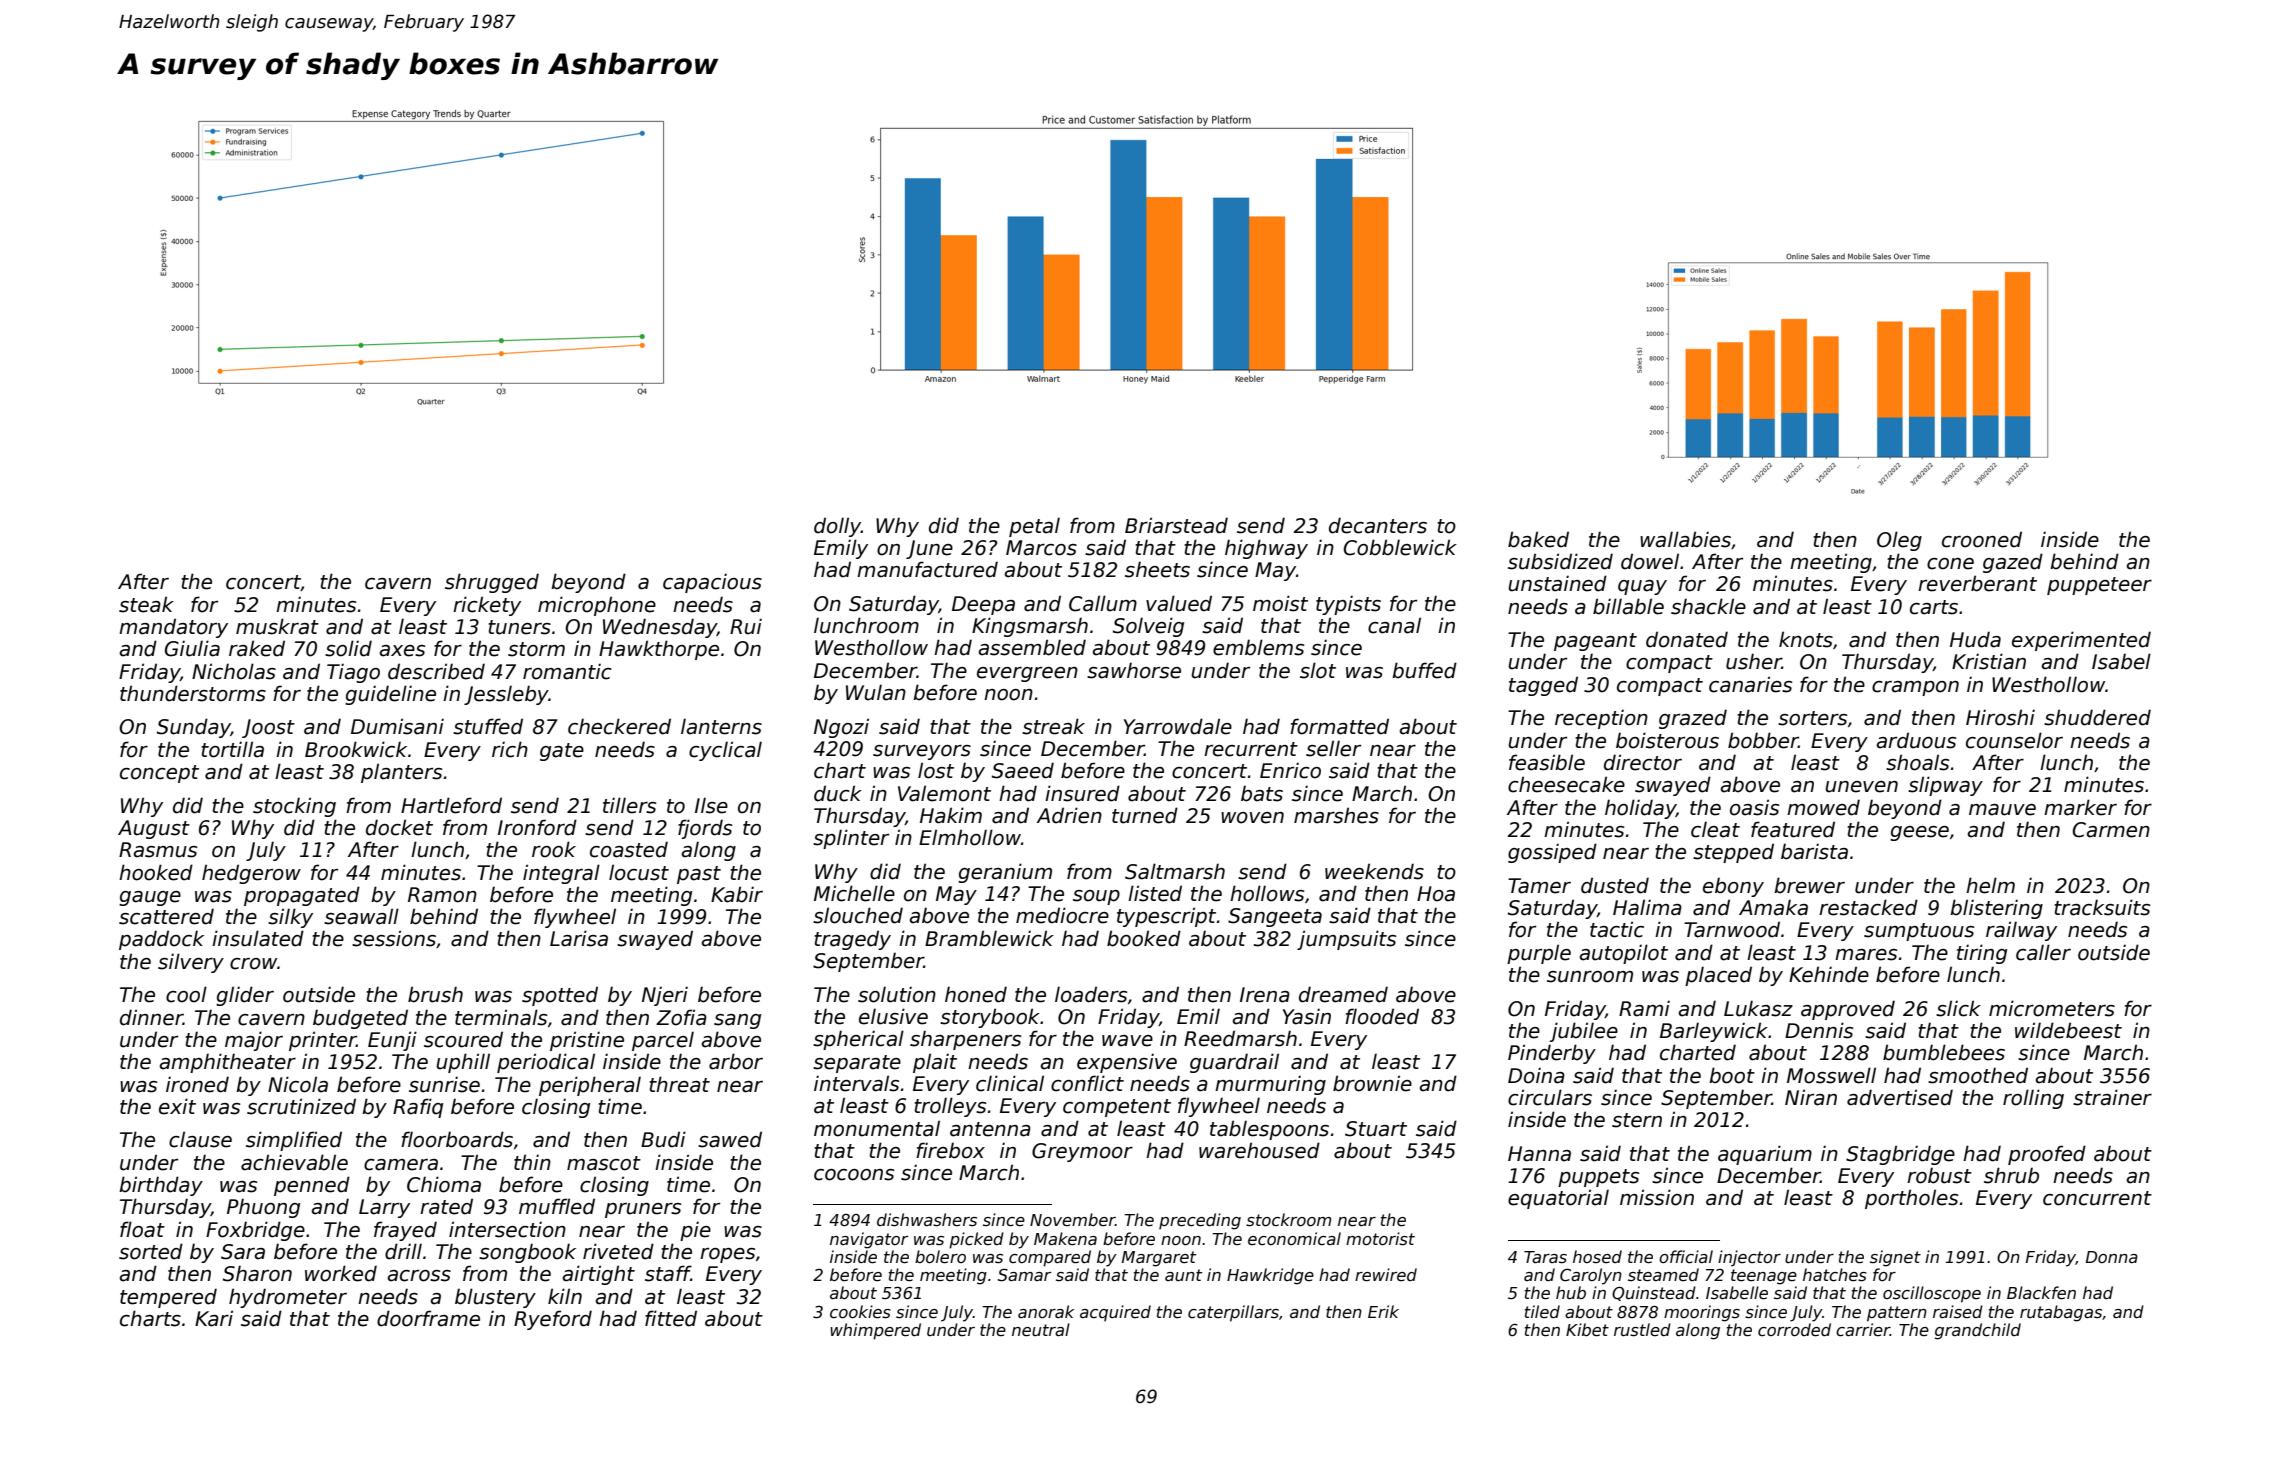 The height and width of the document is (1469, 2270). I want to click on periodical, so click(546, 1063).
